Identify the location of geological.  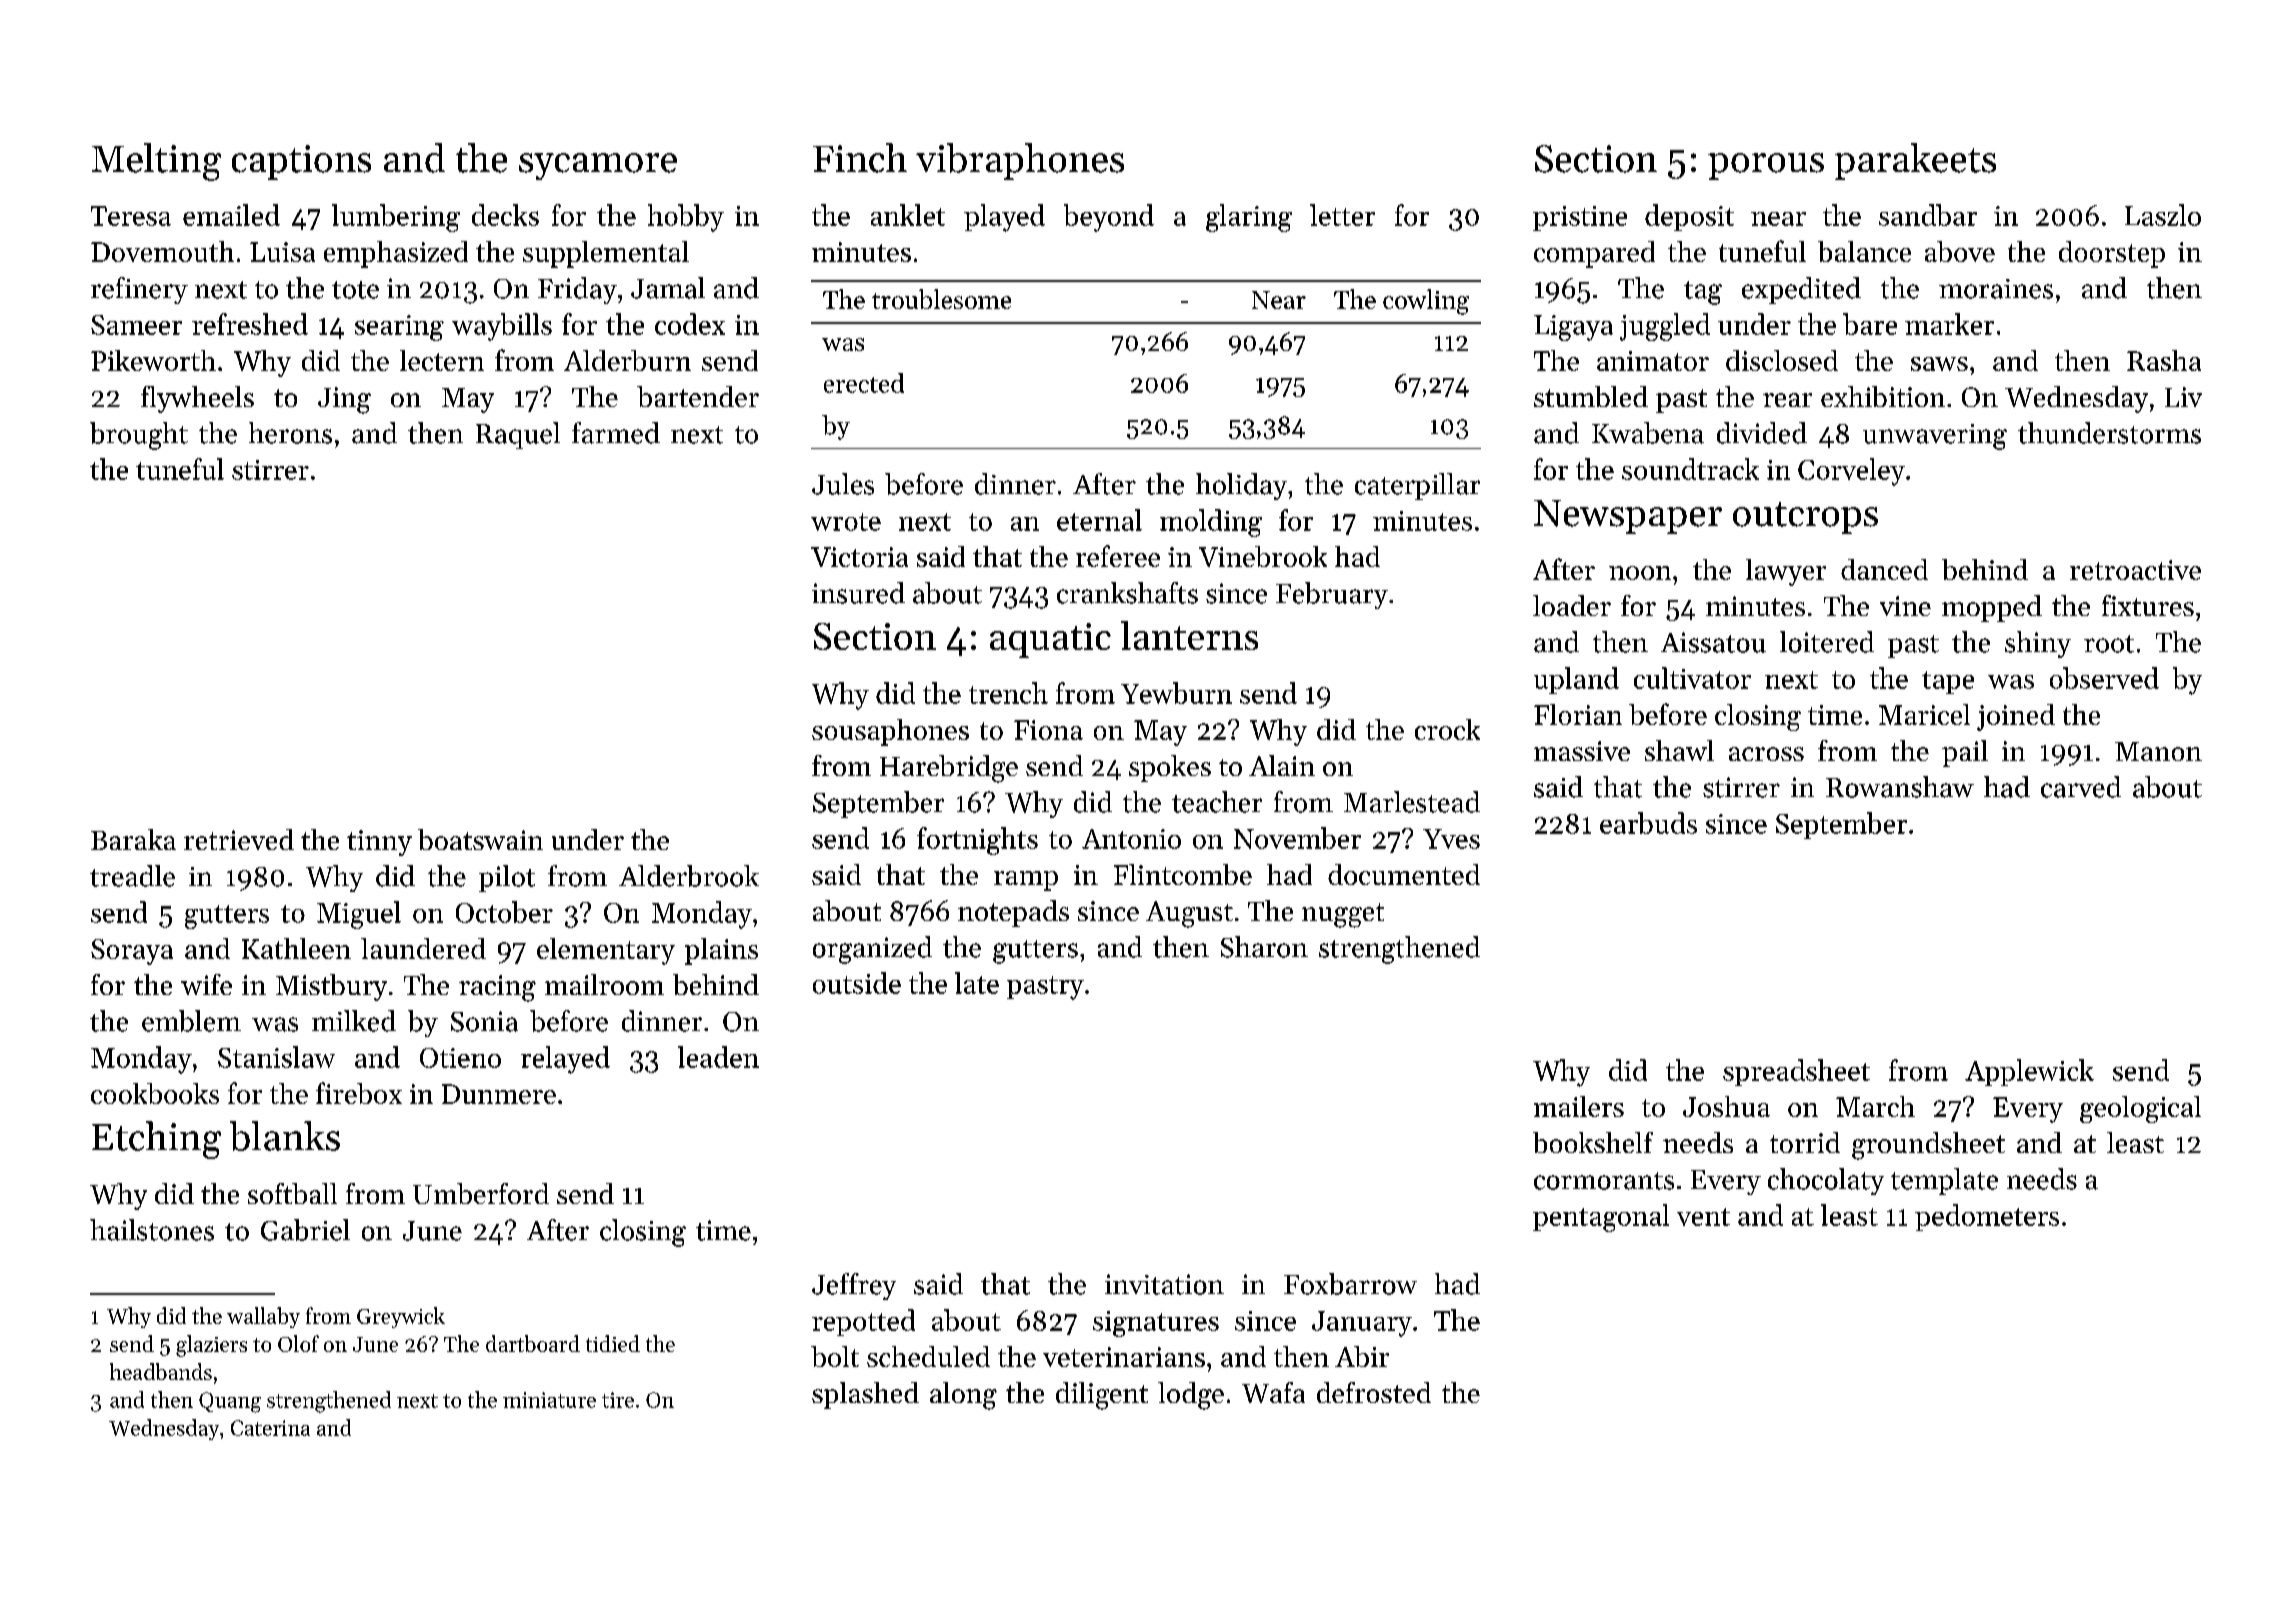
(2140, 1109).
